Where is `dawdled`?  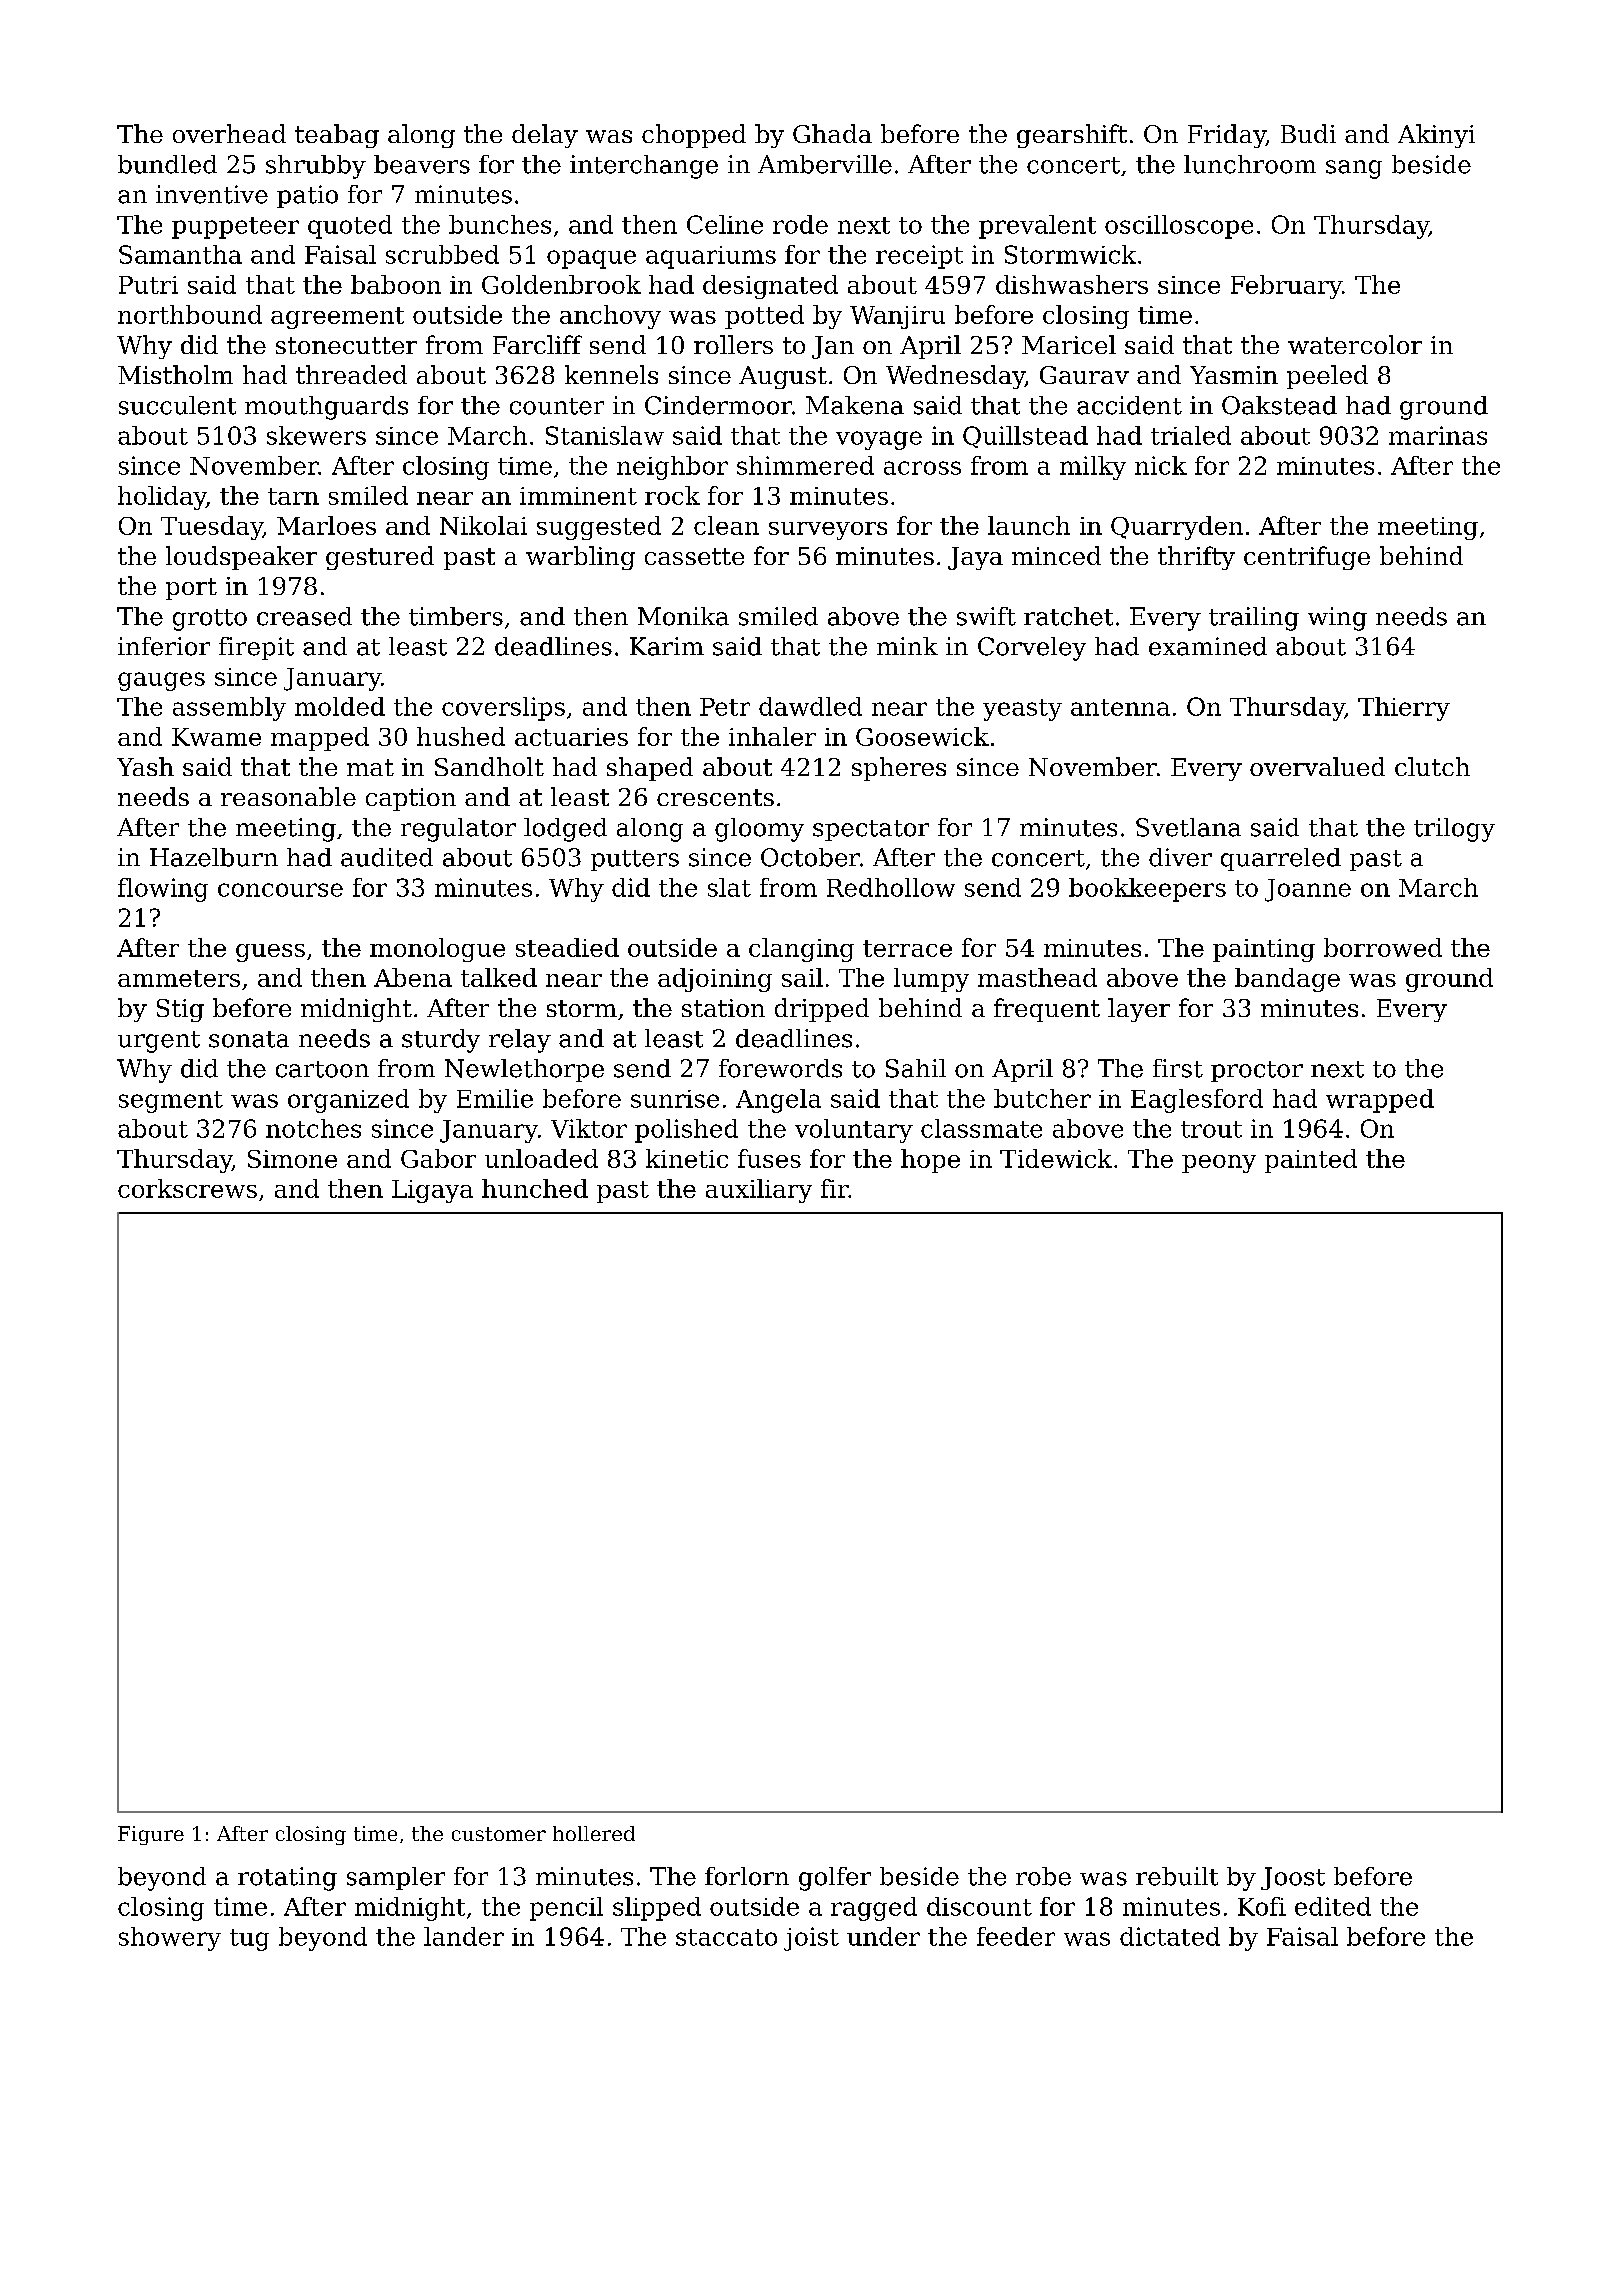 dawdled is located at coordinates (810, 706).
